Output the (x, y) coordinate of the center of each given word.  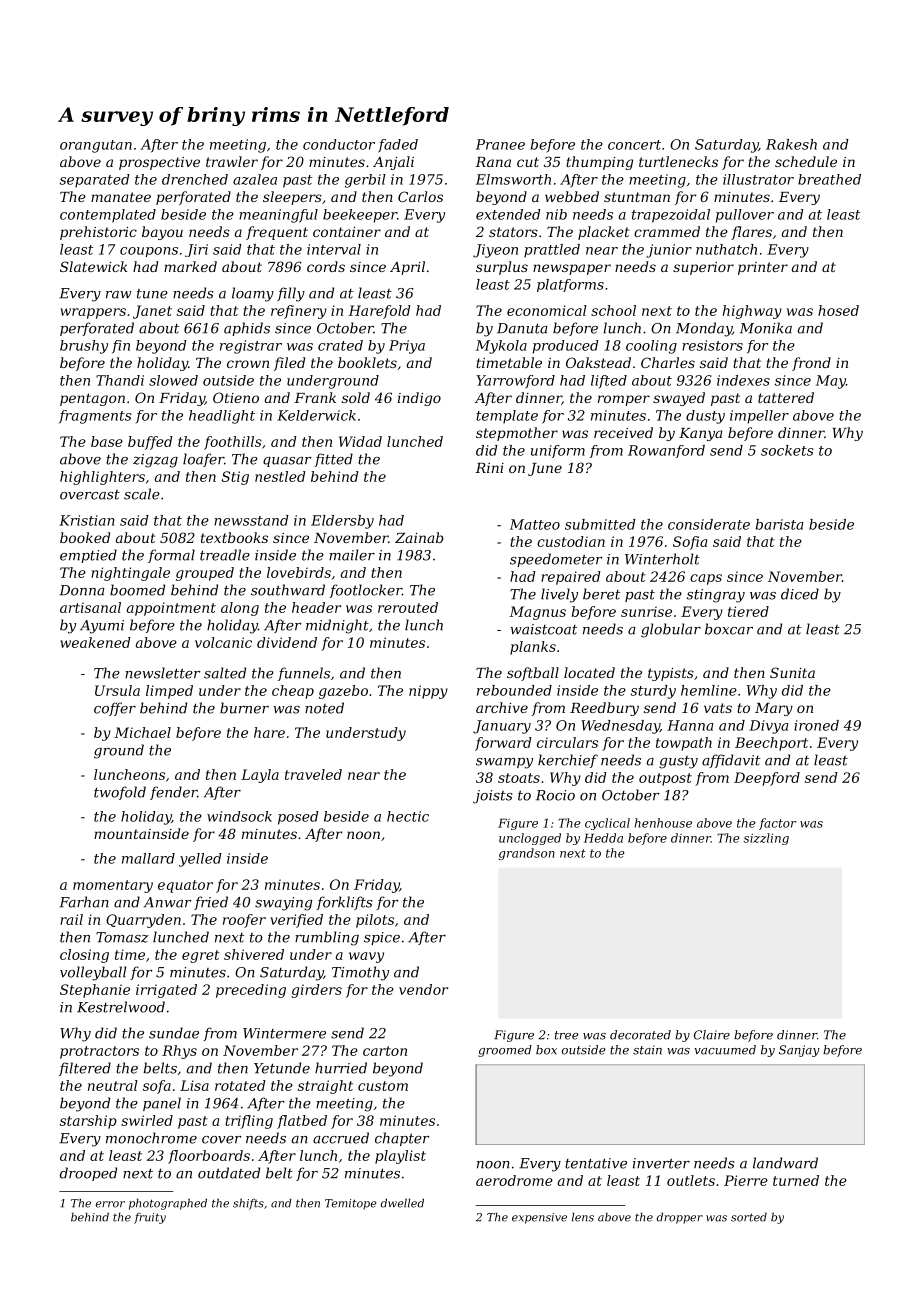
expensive (539, 1218)
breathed (829, 179)
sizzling (766, 839)
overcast (90, 495)
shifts (248, 1204)
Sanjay (799, 1051)
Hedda (603, 838)
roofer (244, 921)
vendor (423, 989)
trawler (232, 161)
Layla (260, 776)
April (407, 268)
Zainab (419, 537)
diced (800, 594)
